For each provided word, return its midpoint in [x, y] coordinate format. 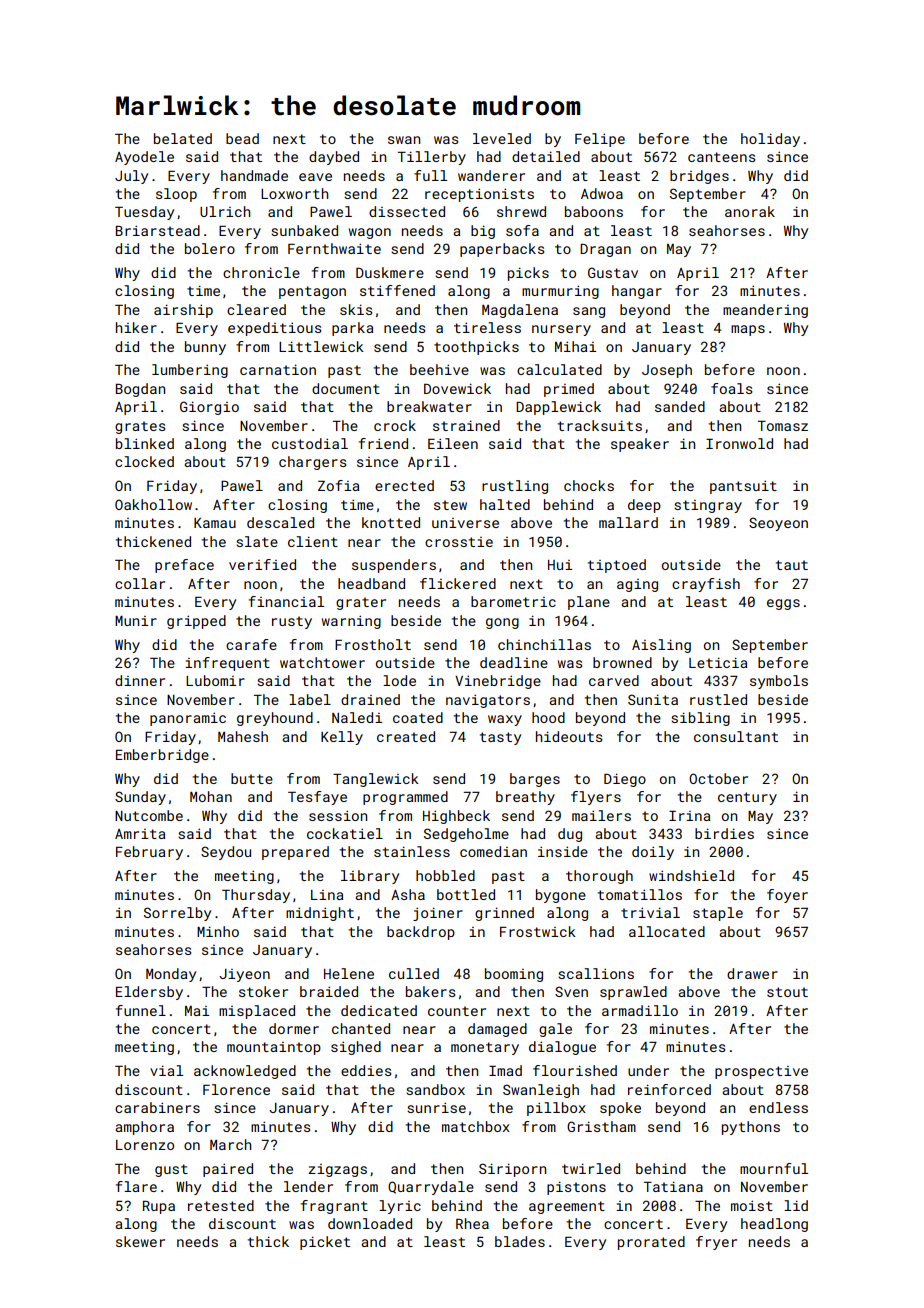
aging [637, 585]
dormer [294, 1028]
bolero [210, 248]
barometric [513, 601]
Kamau [215, 523]
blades [520, 1241]
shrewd [521, 211]
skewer [140, 1241]
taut [792, 565]
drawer [752, 973]
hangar [637, 292]
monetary [485, 1048]
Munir [136, 621]
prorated [651, 1243]
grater [361, 603]
